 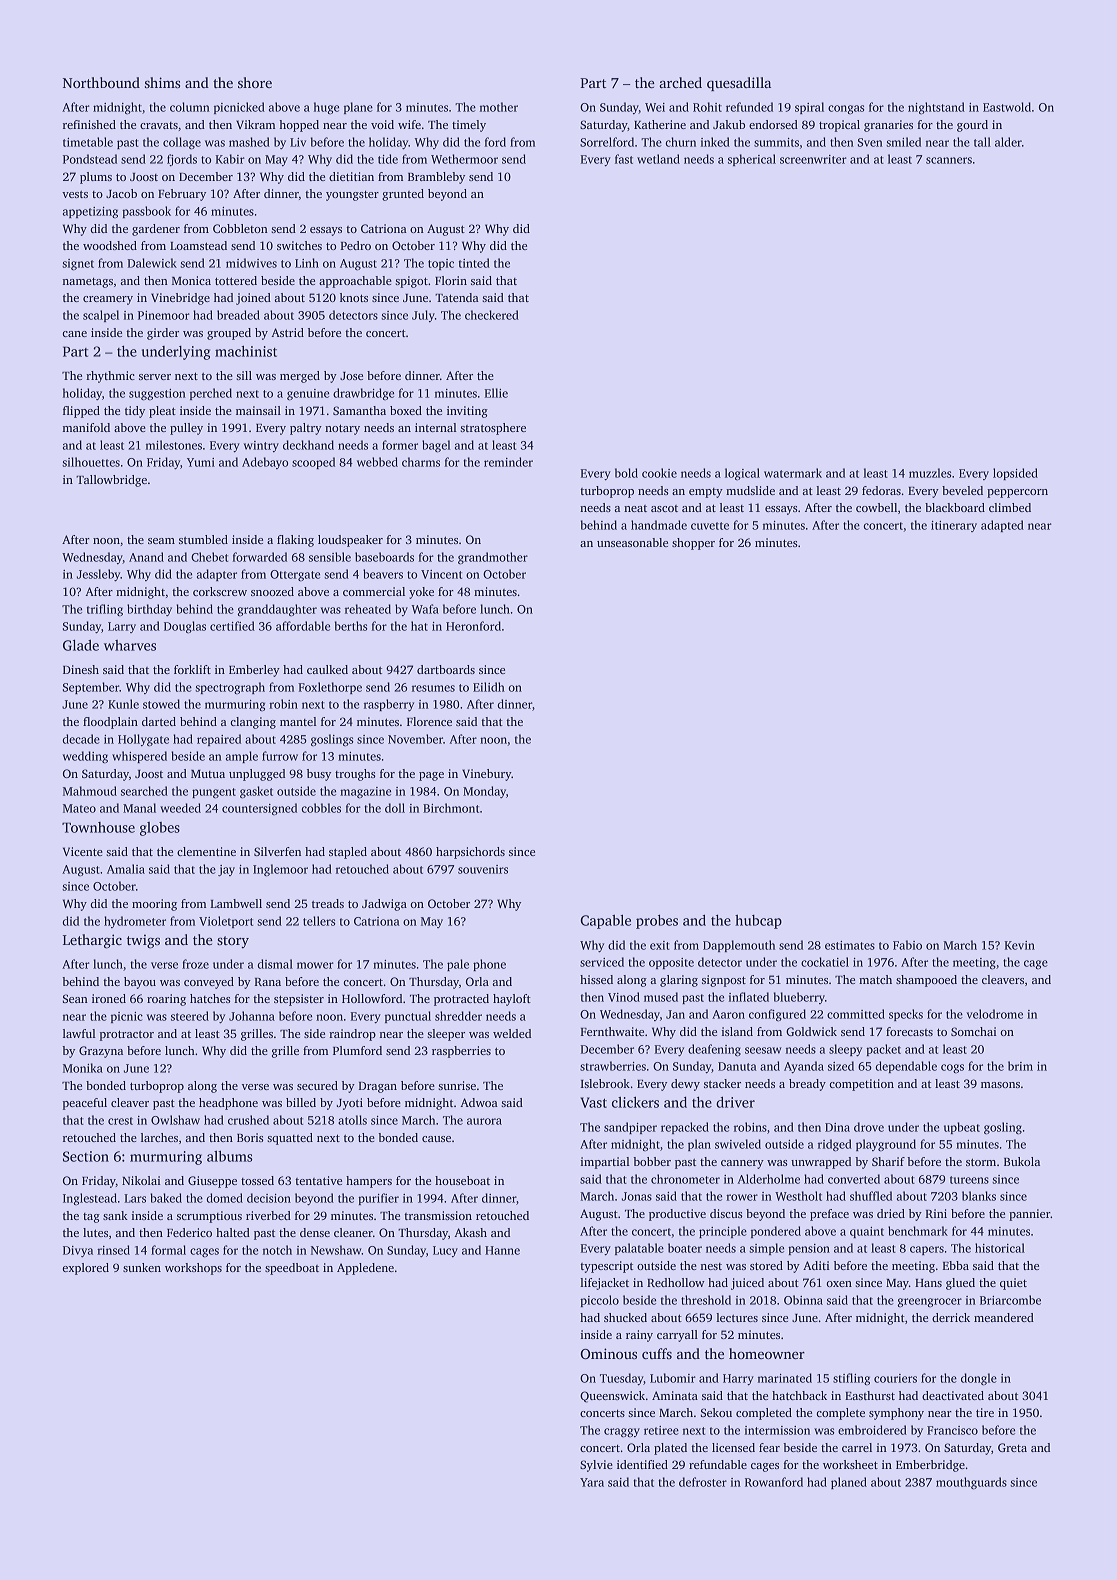 What do you see at coordinates (949, 160) in the document?
I see `scanners` at bounding box center [949, 160].
